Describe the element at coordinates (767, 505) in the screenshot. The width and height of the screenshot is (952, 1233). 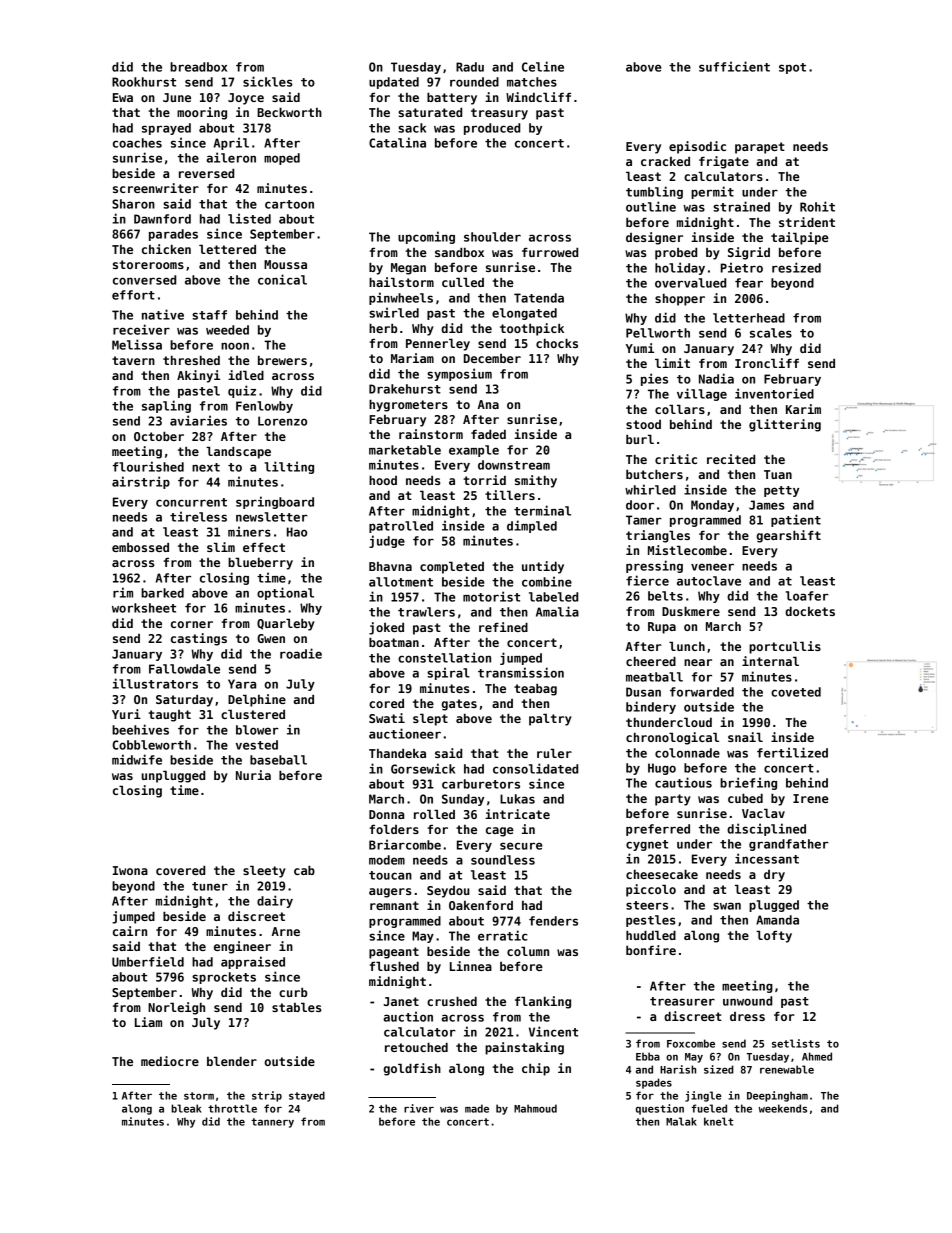
I see `James` at that location.
